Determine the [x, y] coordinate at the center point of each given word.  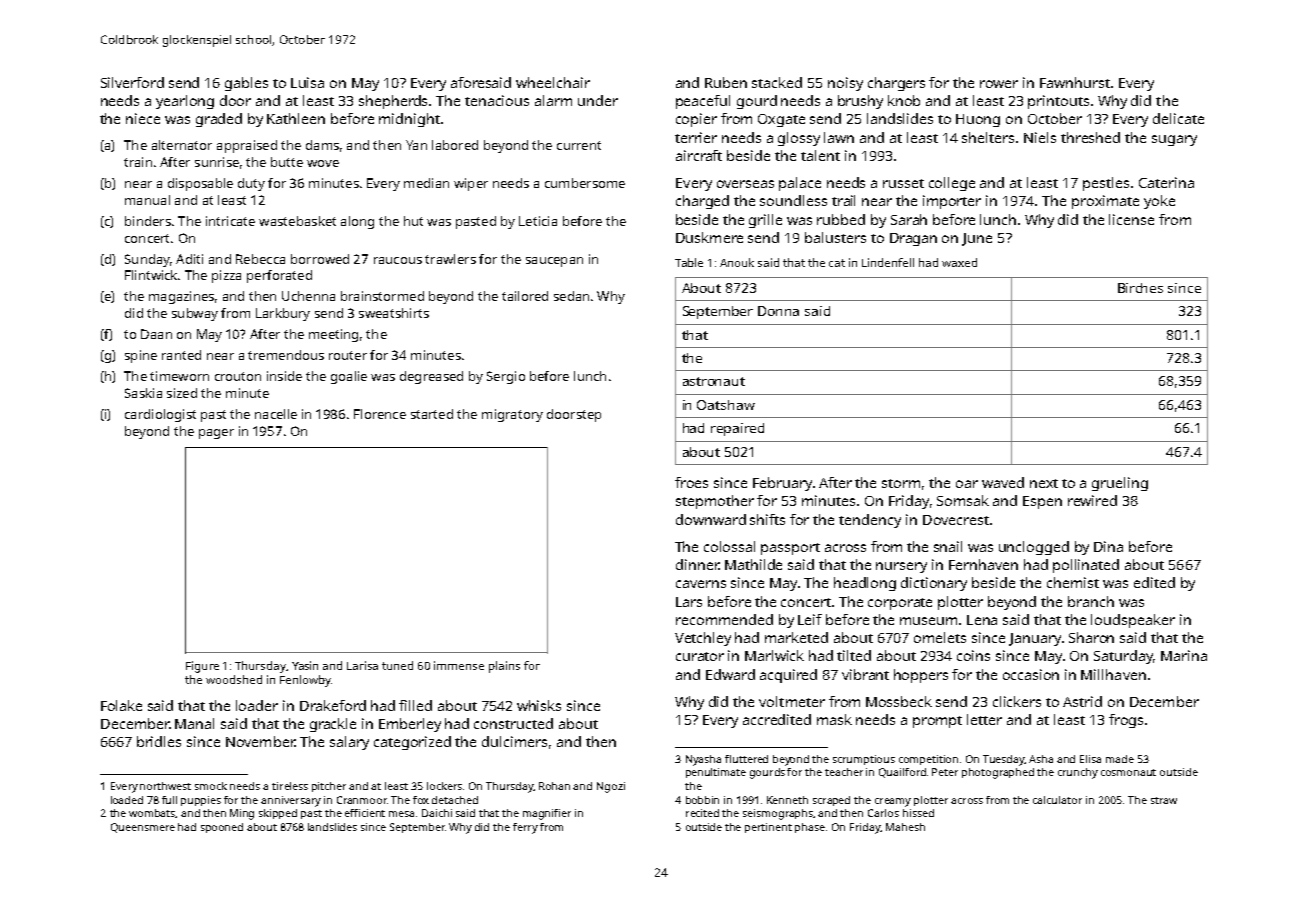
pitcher [329, 787]
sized [182, 393]
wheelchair [553, 82]
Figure [202, 667]
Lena [982, 620]
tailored [525, 296]
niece [143, 118]
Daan [156, 334]
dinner [697, 564]
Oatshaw [726, 405]
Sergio [506, 377]
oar [967, 484]
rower [999, 84]
